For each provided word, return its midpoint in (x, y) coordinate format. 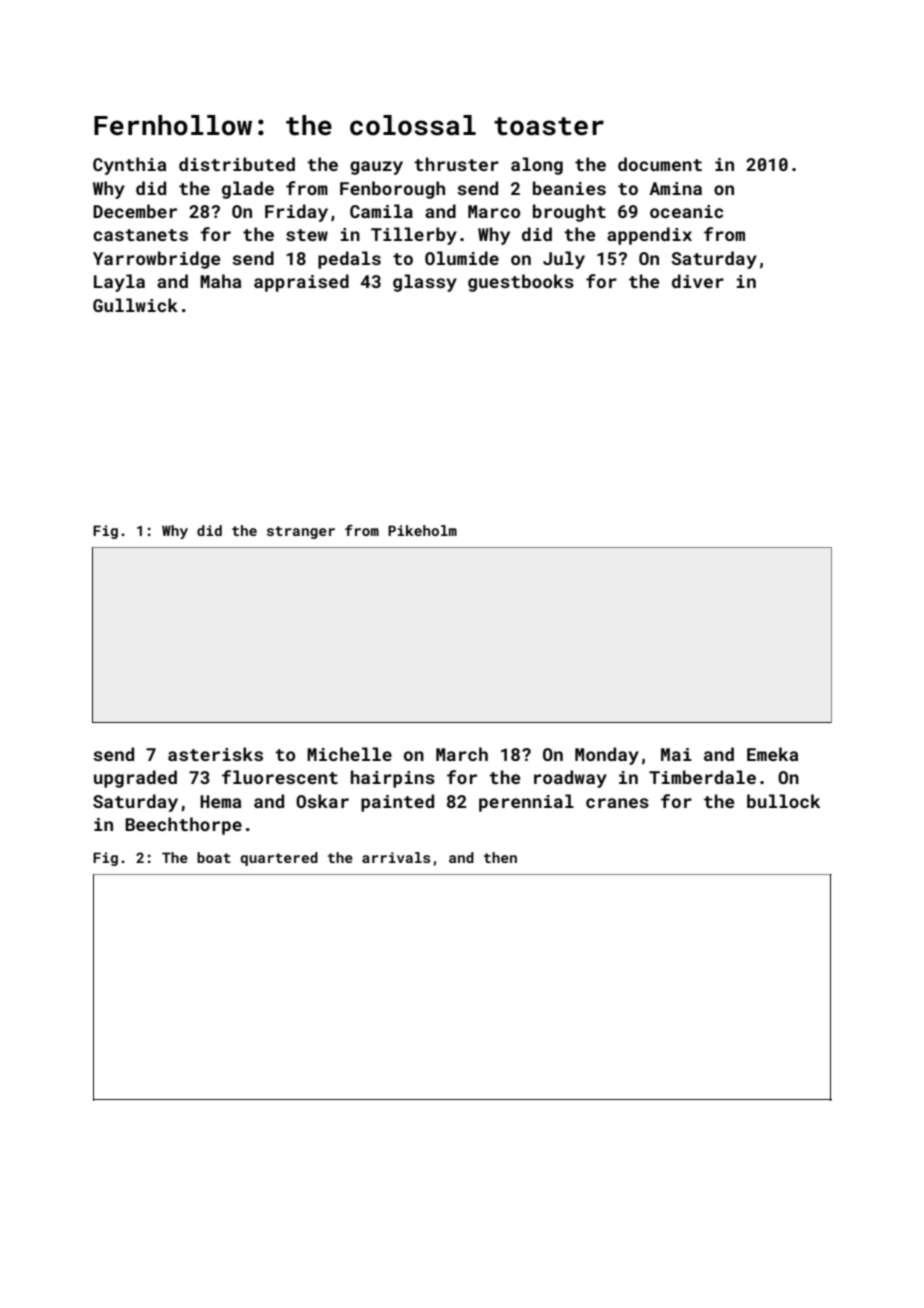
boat (214, 857)
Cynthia (129, 166)
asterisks (215, 754)
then (500, 857)
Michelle (349, 754)
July (564, 260)
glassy (425, 283)
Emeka (772, 754)
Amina (675, 188)
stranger (301, 532)
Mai (676, 754)
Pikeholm (422, 530)
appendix (649, 236)
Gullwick (135, 305)
